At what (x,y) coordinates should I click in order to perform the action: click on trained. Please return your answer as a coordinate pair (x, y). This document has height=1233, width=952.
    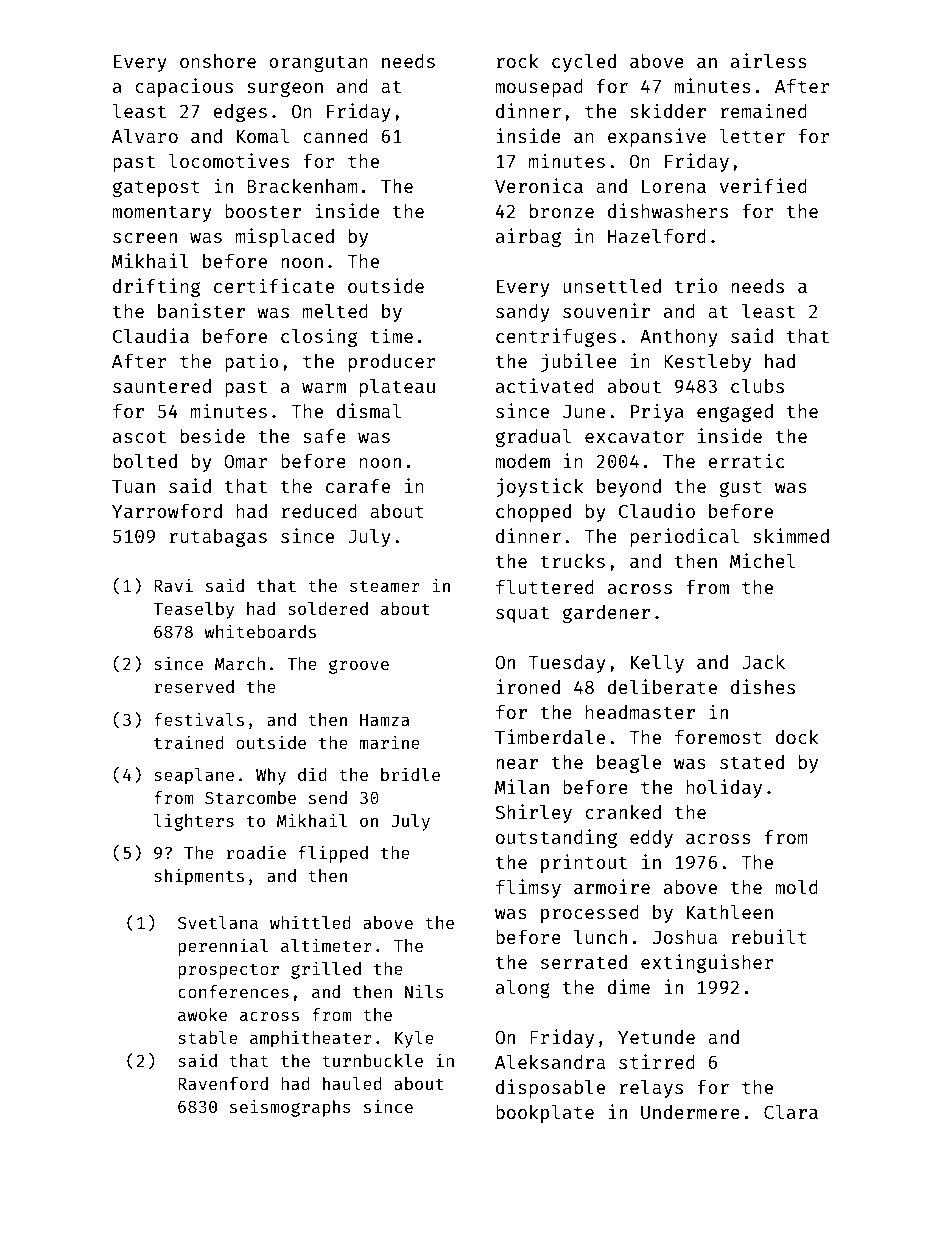
    Looking at the image, I should click on (189, 742).
